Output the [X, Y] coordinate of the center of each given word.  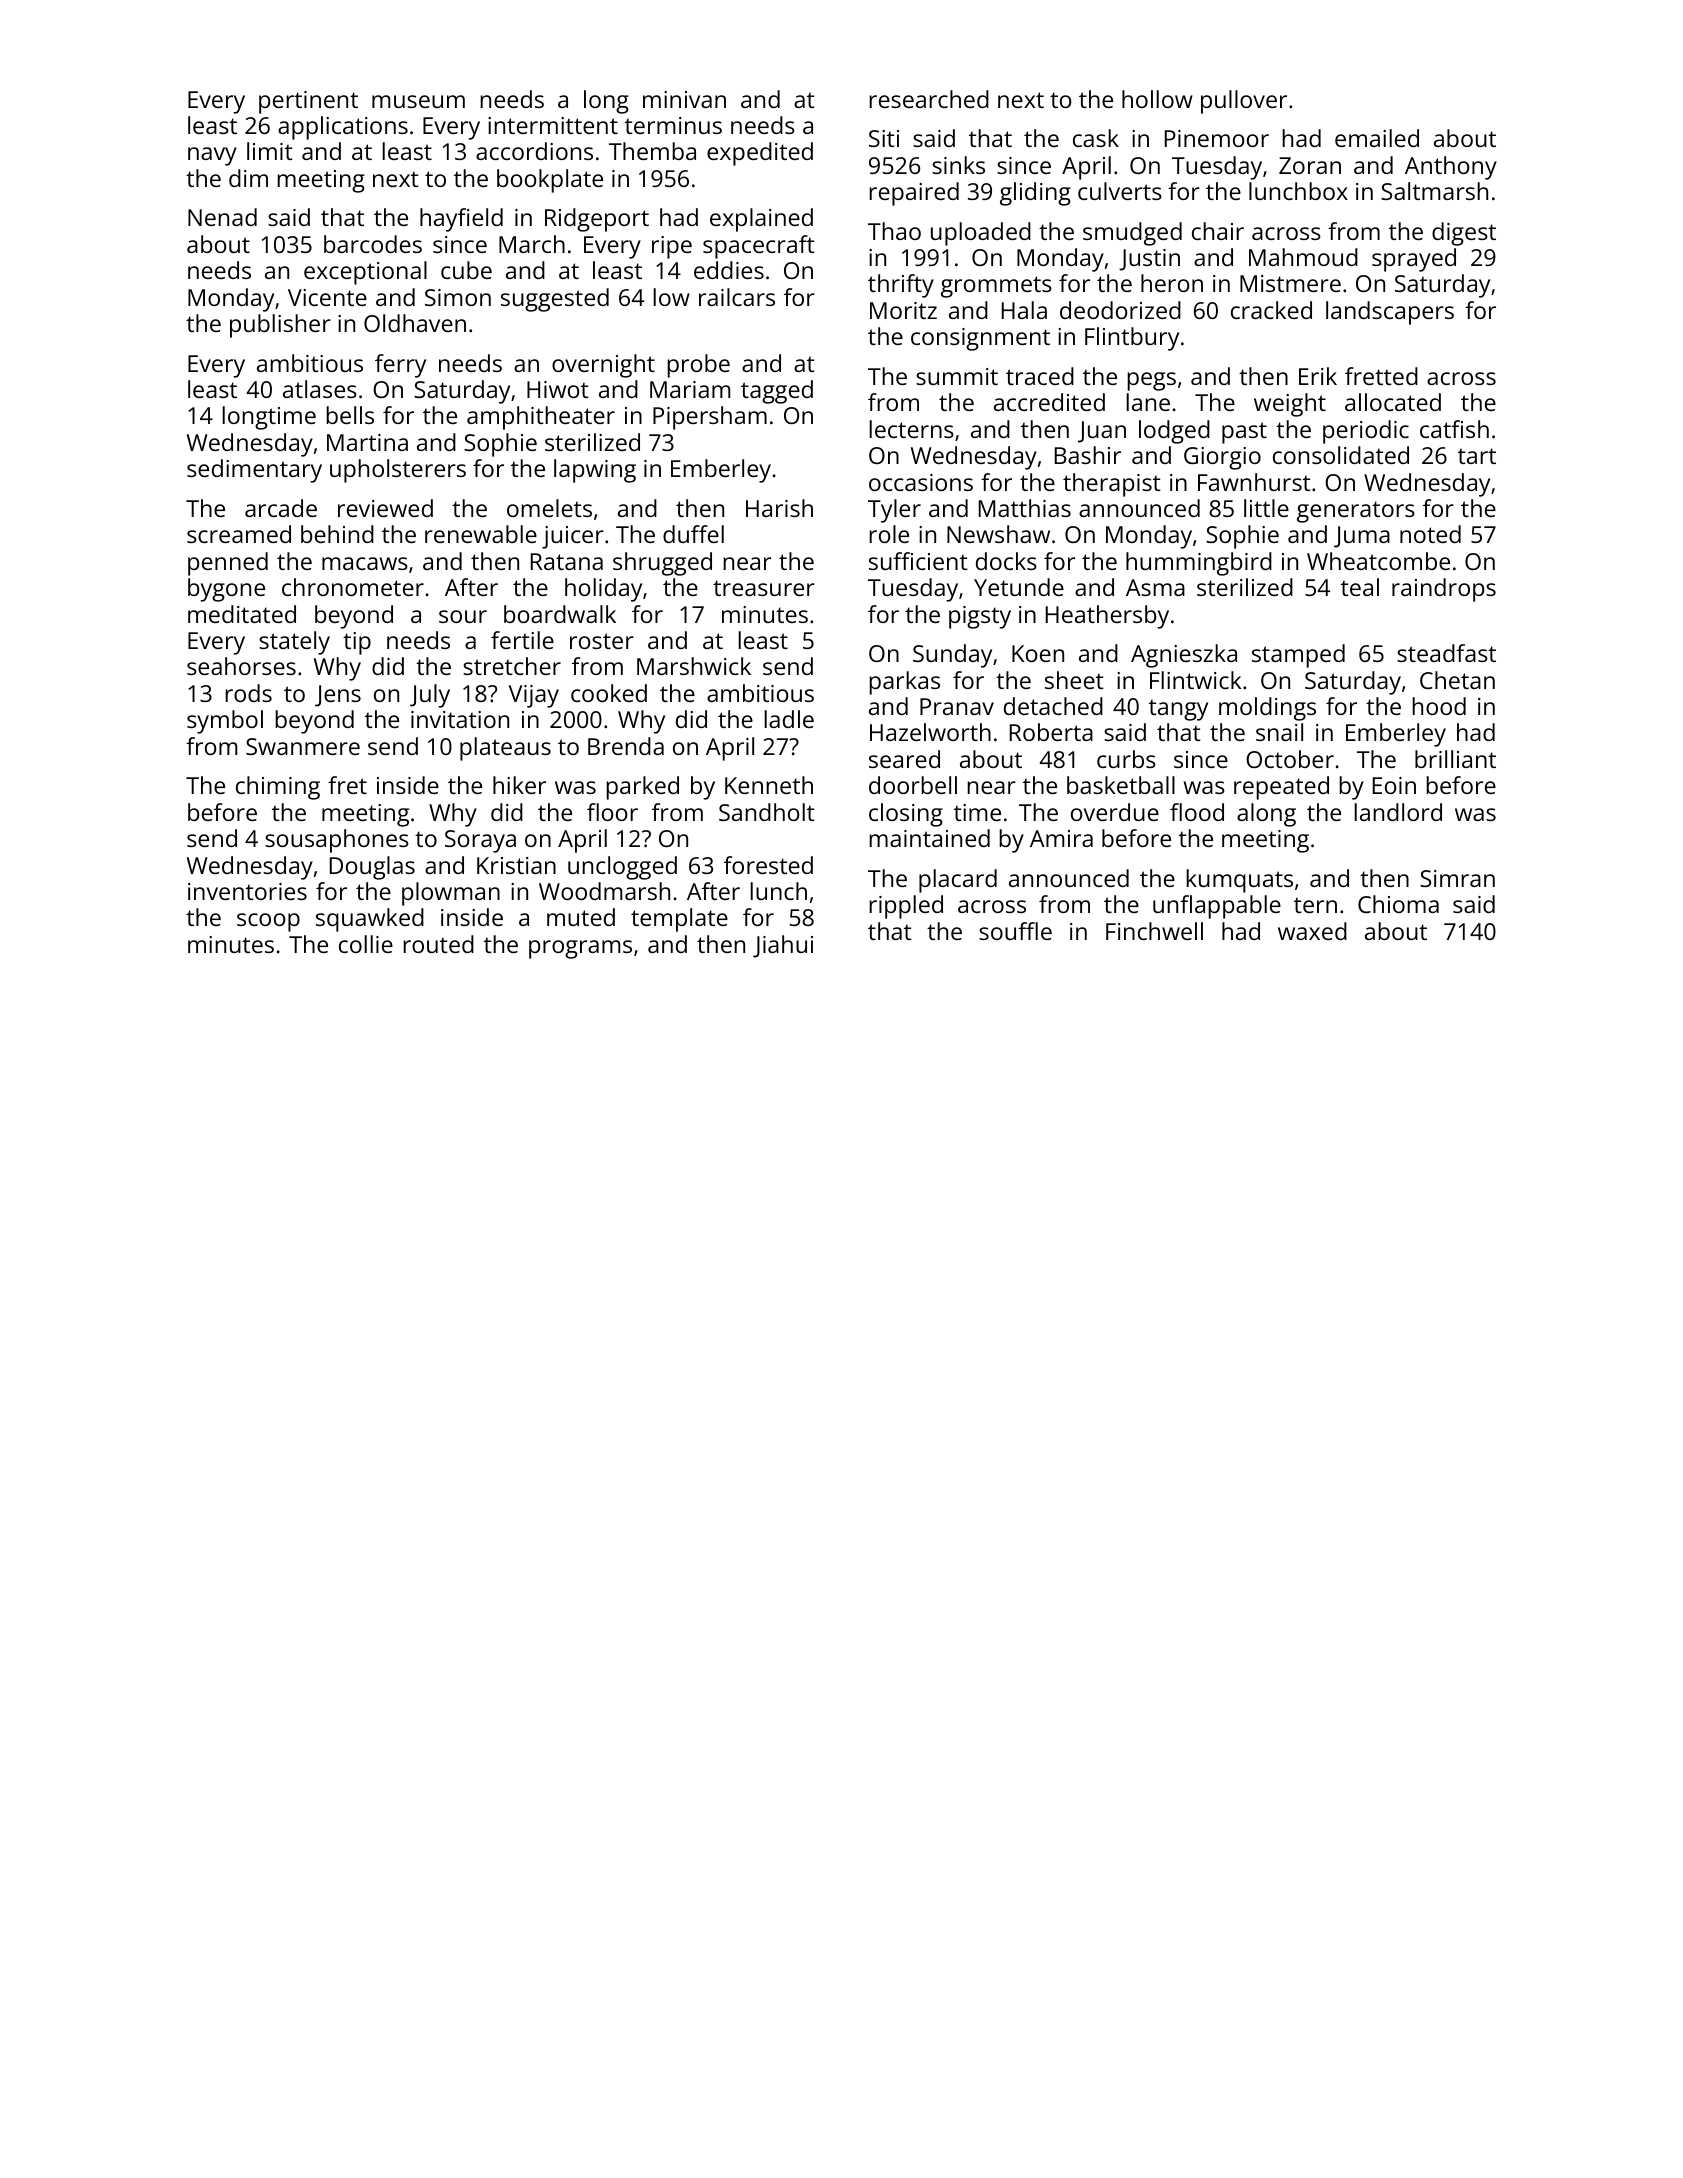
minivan [684, 99]
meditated [242, 614]
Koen [1038, 653]
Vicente [327, 297]
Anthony [1451, 168]
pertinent [308, 102]
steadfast [1446, 653]
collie [366, 944]
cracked [1271, 310]
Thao [894, 231]
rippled [906, 907]
